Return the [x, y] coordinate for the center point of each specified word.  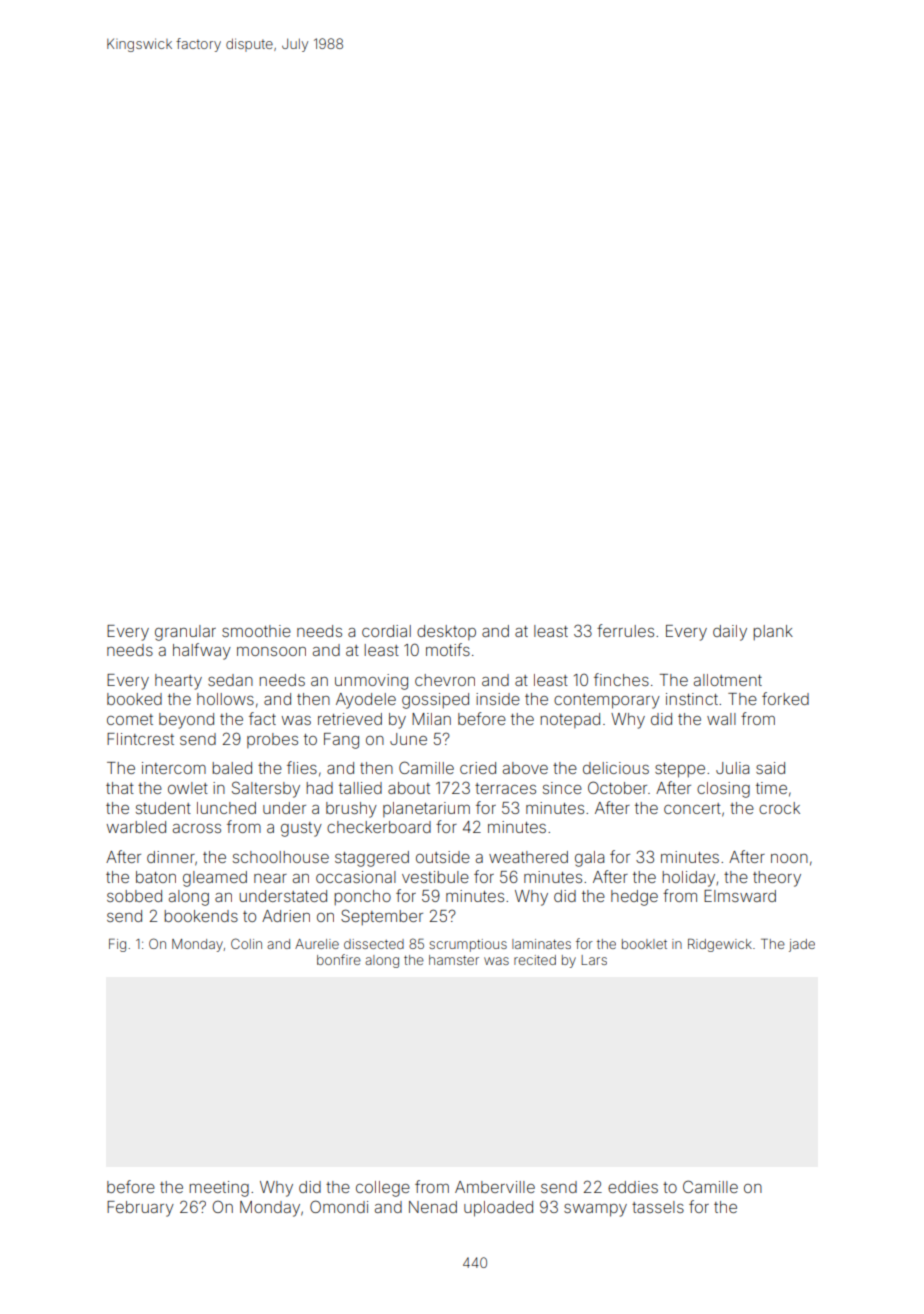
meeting [219, 1189]
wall [721, 719]
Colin [246, 943]
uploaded [498, 1209]
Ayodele [366, 701]
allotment [728, 680]
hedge [634, 898]
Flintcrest [140, 739]
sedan [230, 680]
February [140, 1209]
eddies [633, 1187]
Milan [431, 719]
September [382, 917]
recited [535, 960]
